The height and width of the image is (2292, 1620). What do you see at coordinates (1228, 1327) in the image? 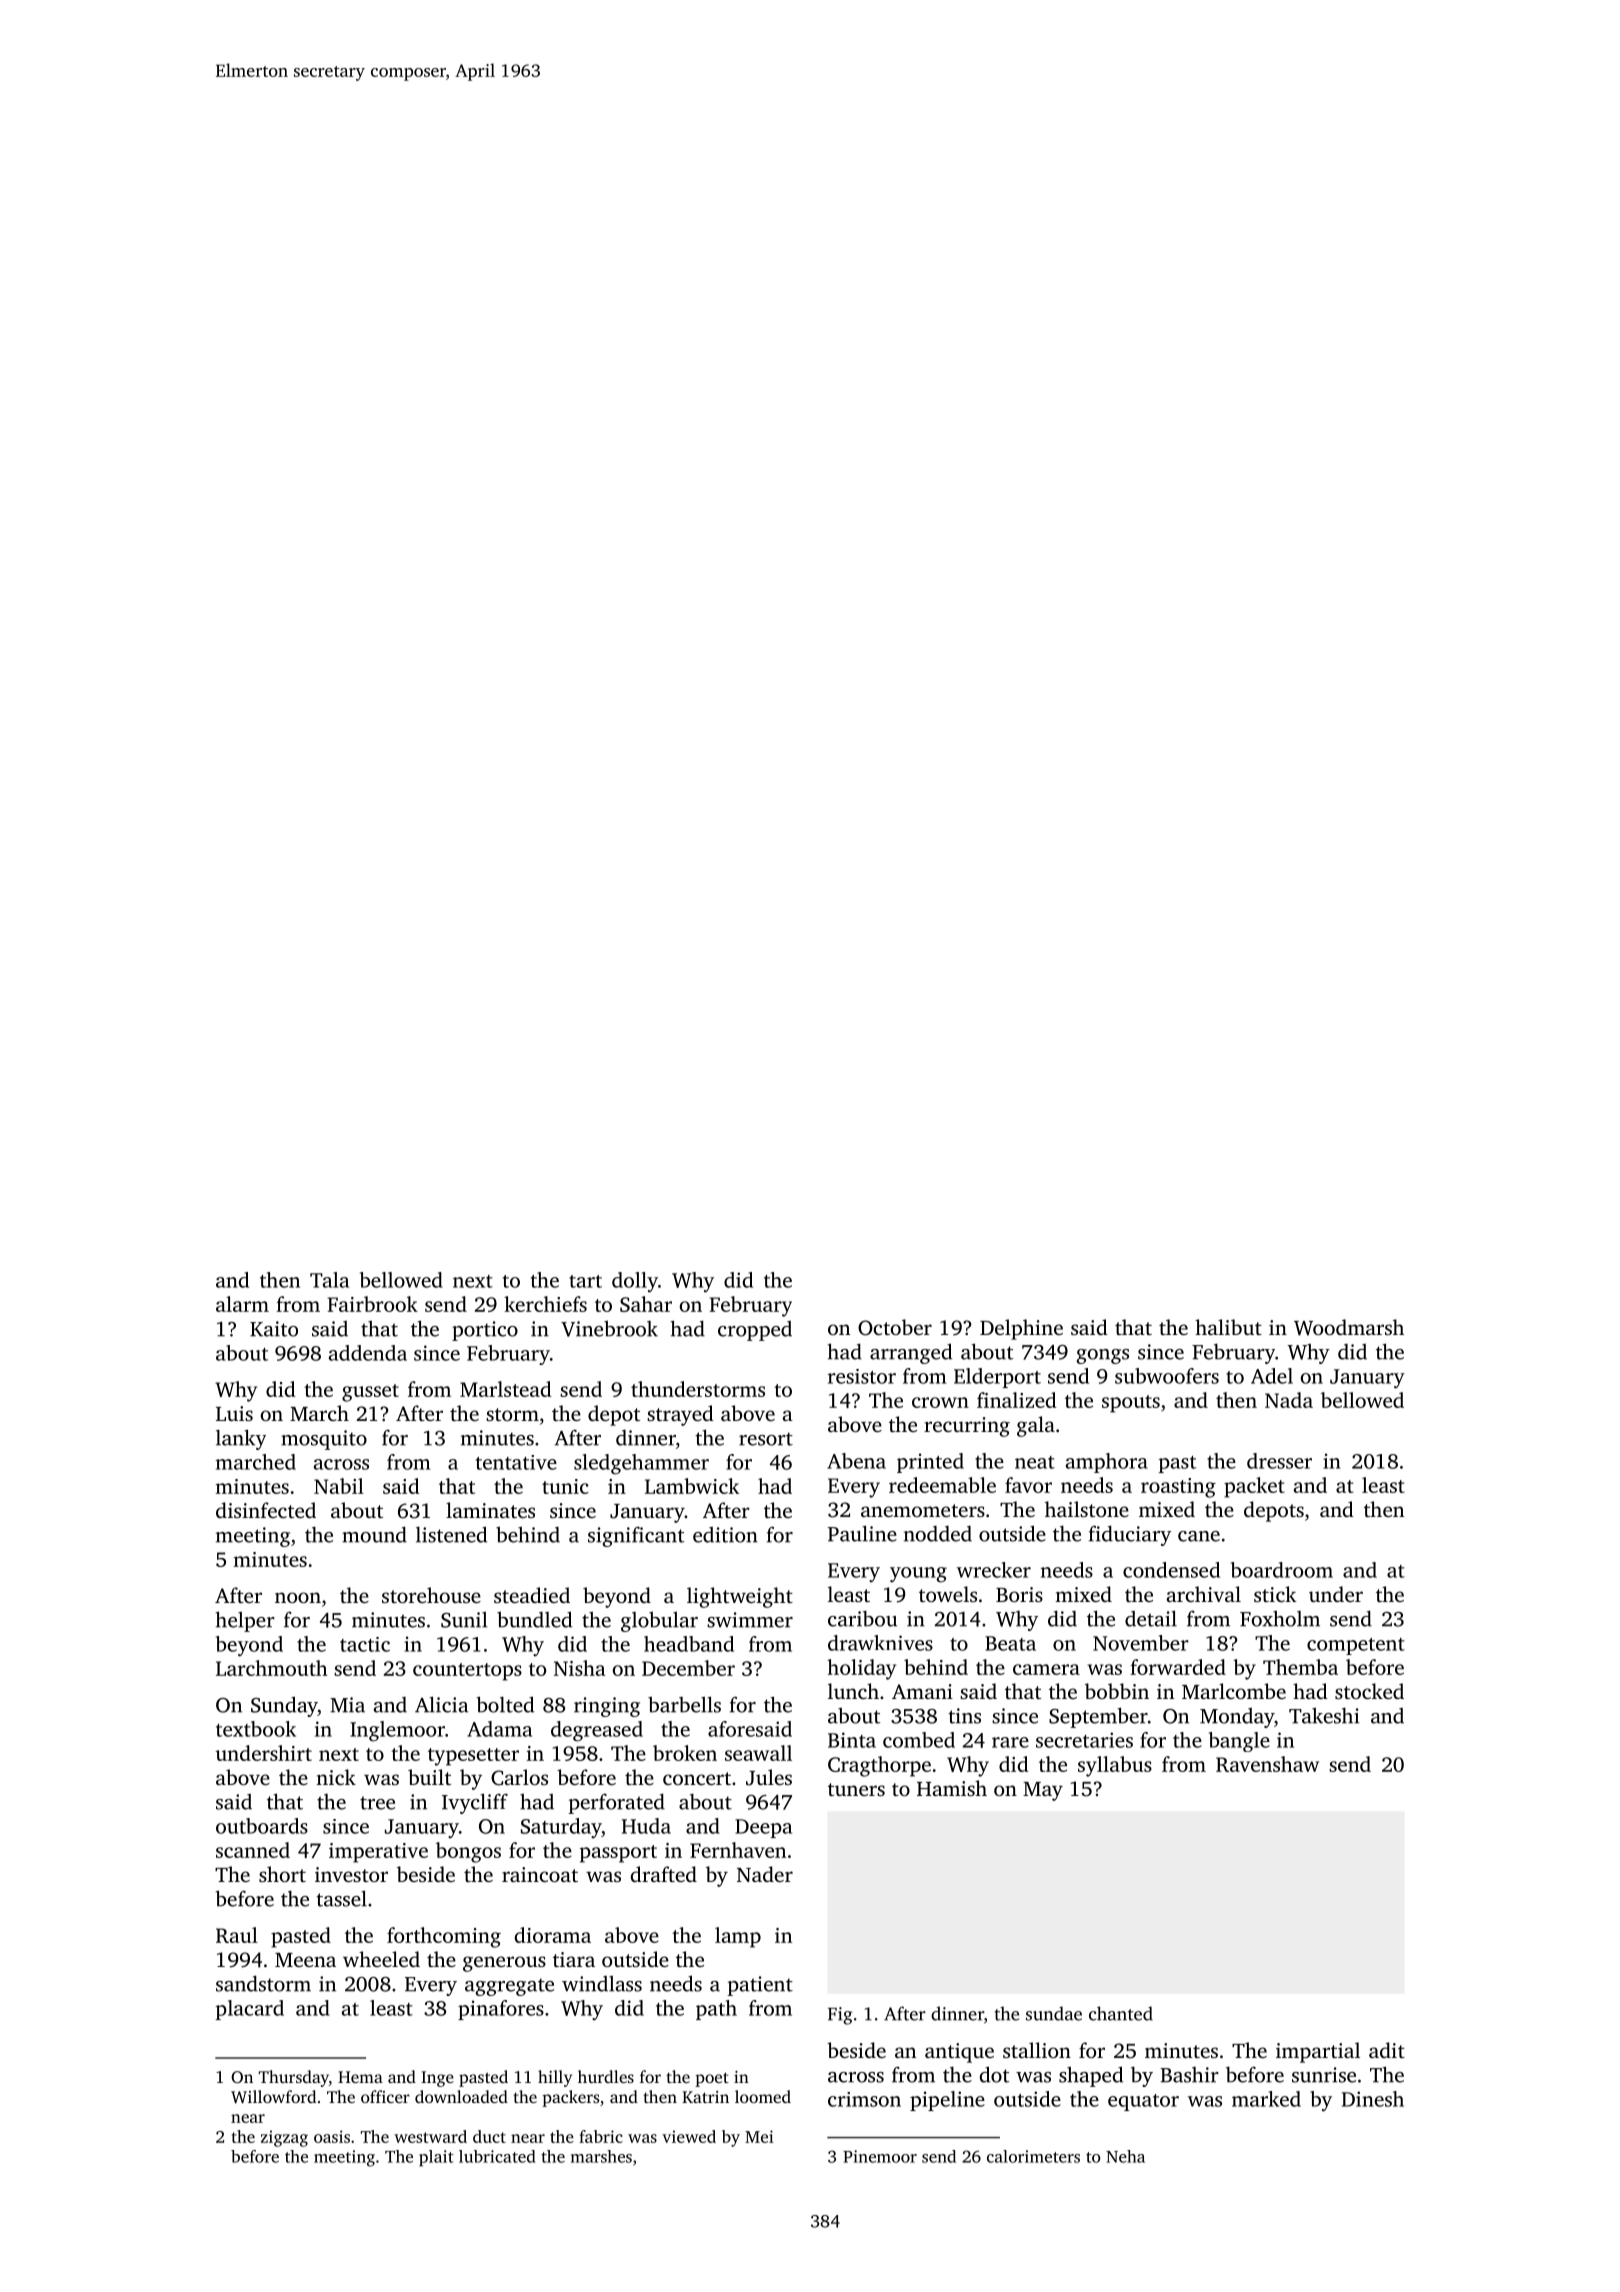
I see `halibut` at bounding box center [1228, 1327].
